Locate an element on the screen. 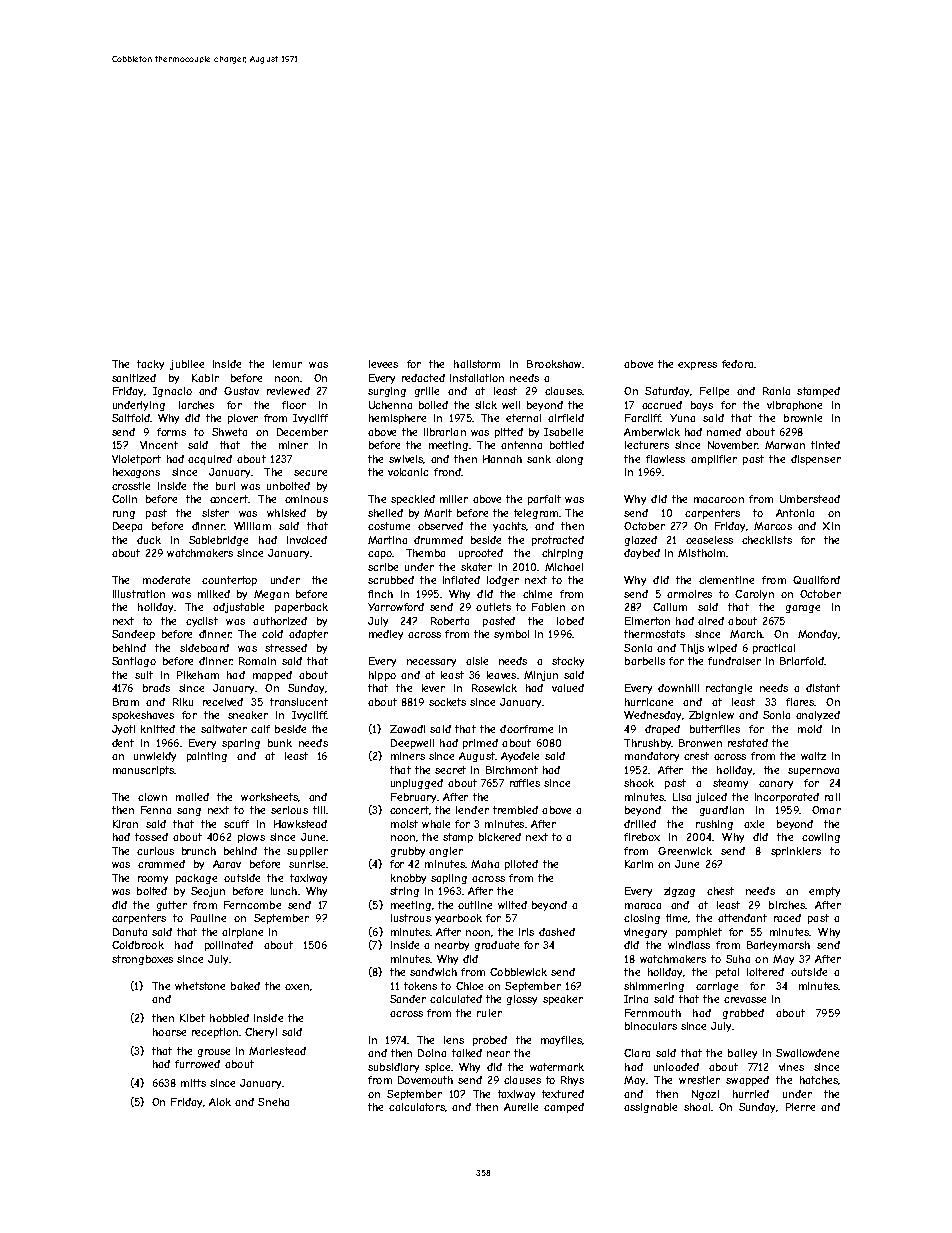  distant is located at coordinates (823, 688).
